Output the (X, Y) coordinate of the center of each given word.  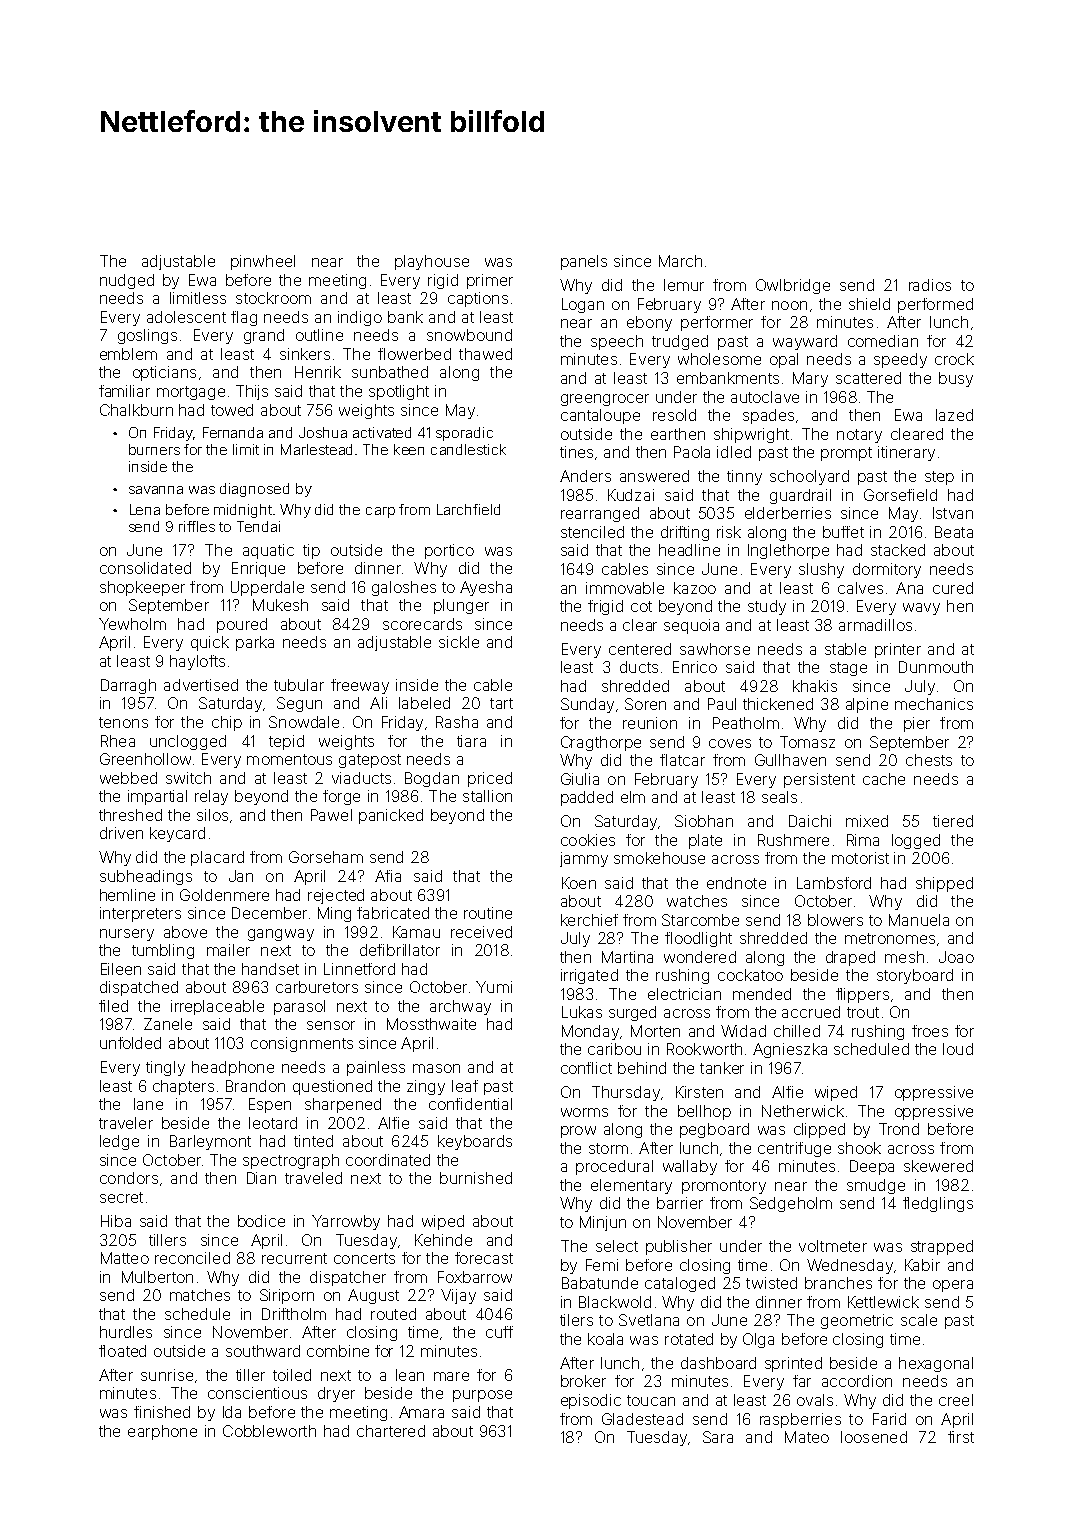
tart (501, 703)
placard (217, 858)
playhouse (432, 262)
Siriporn (287, 1296)
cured (953, 588)
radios (930, 285)
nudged (127, 281)
